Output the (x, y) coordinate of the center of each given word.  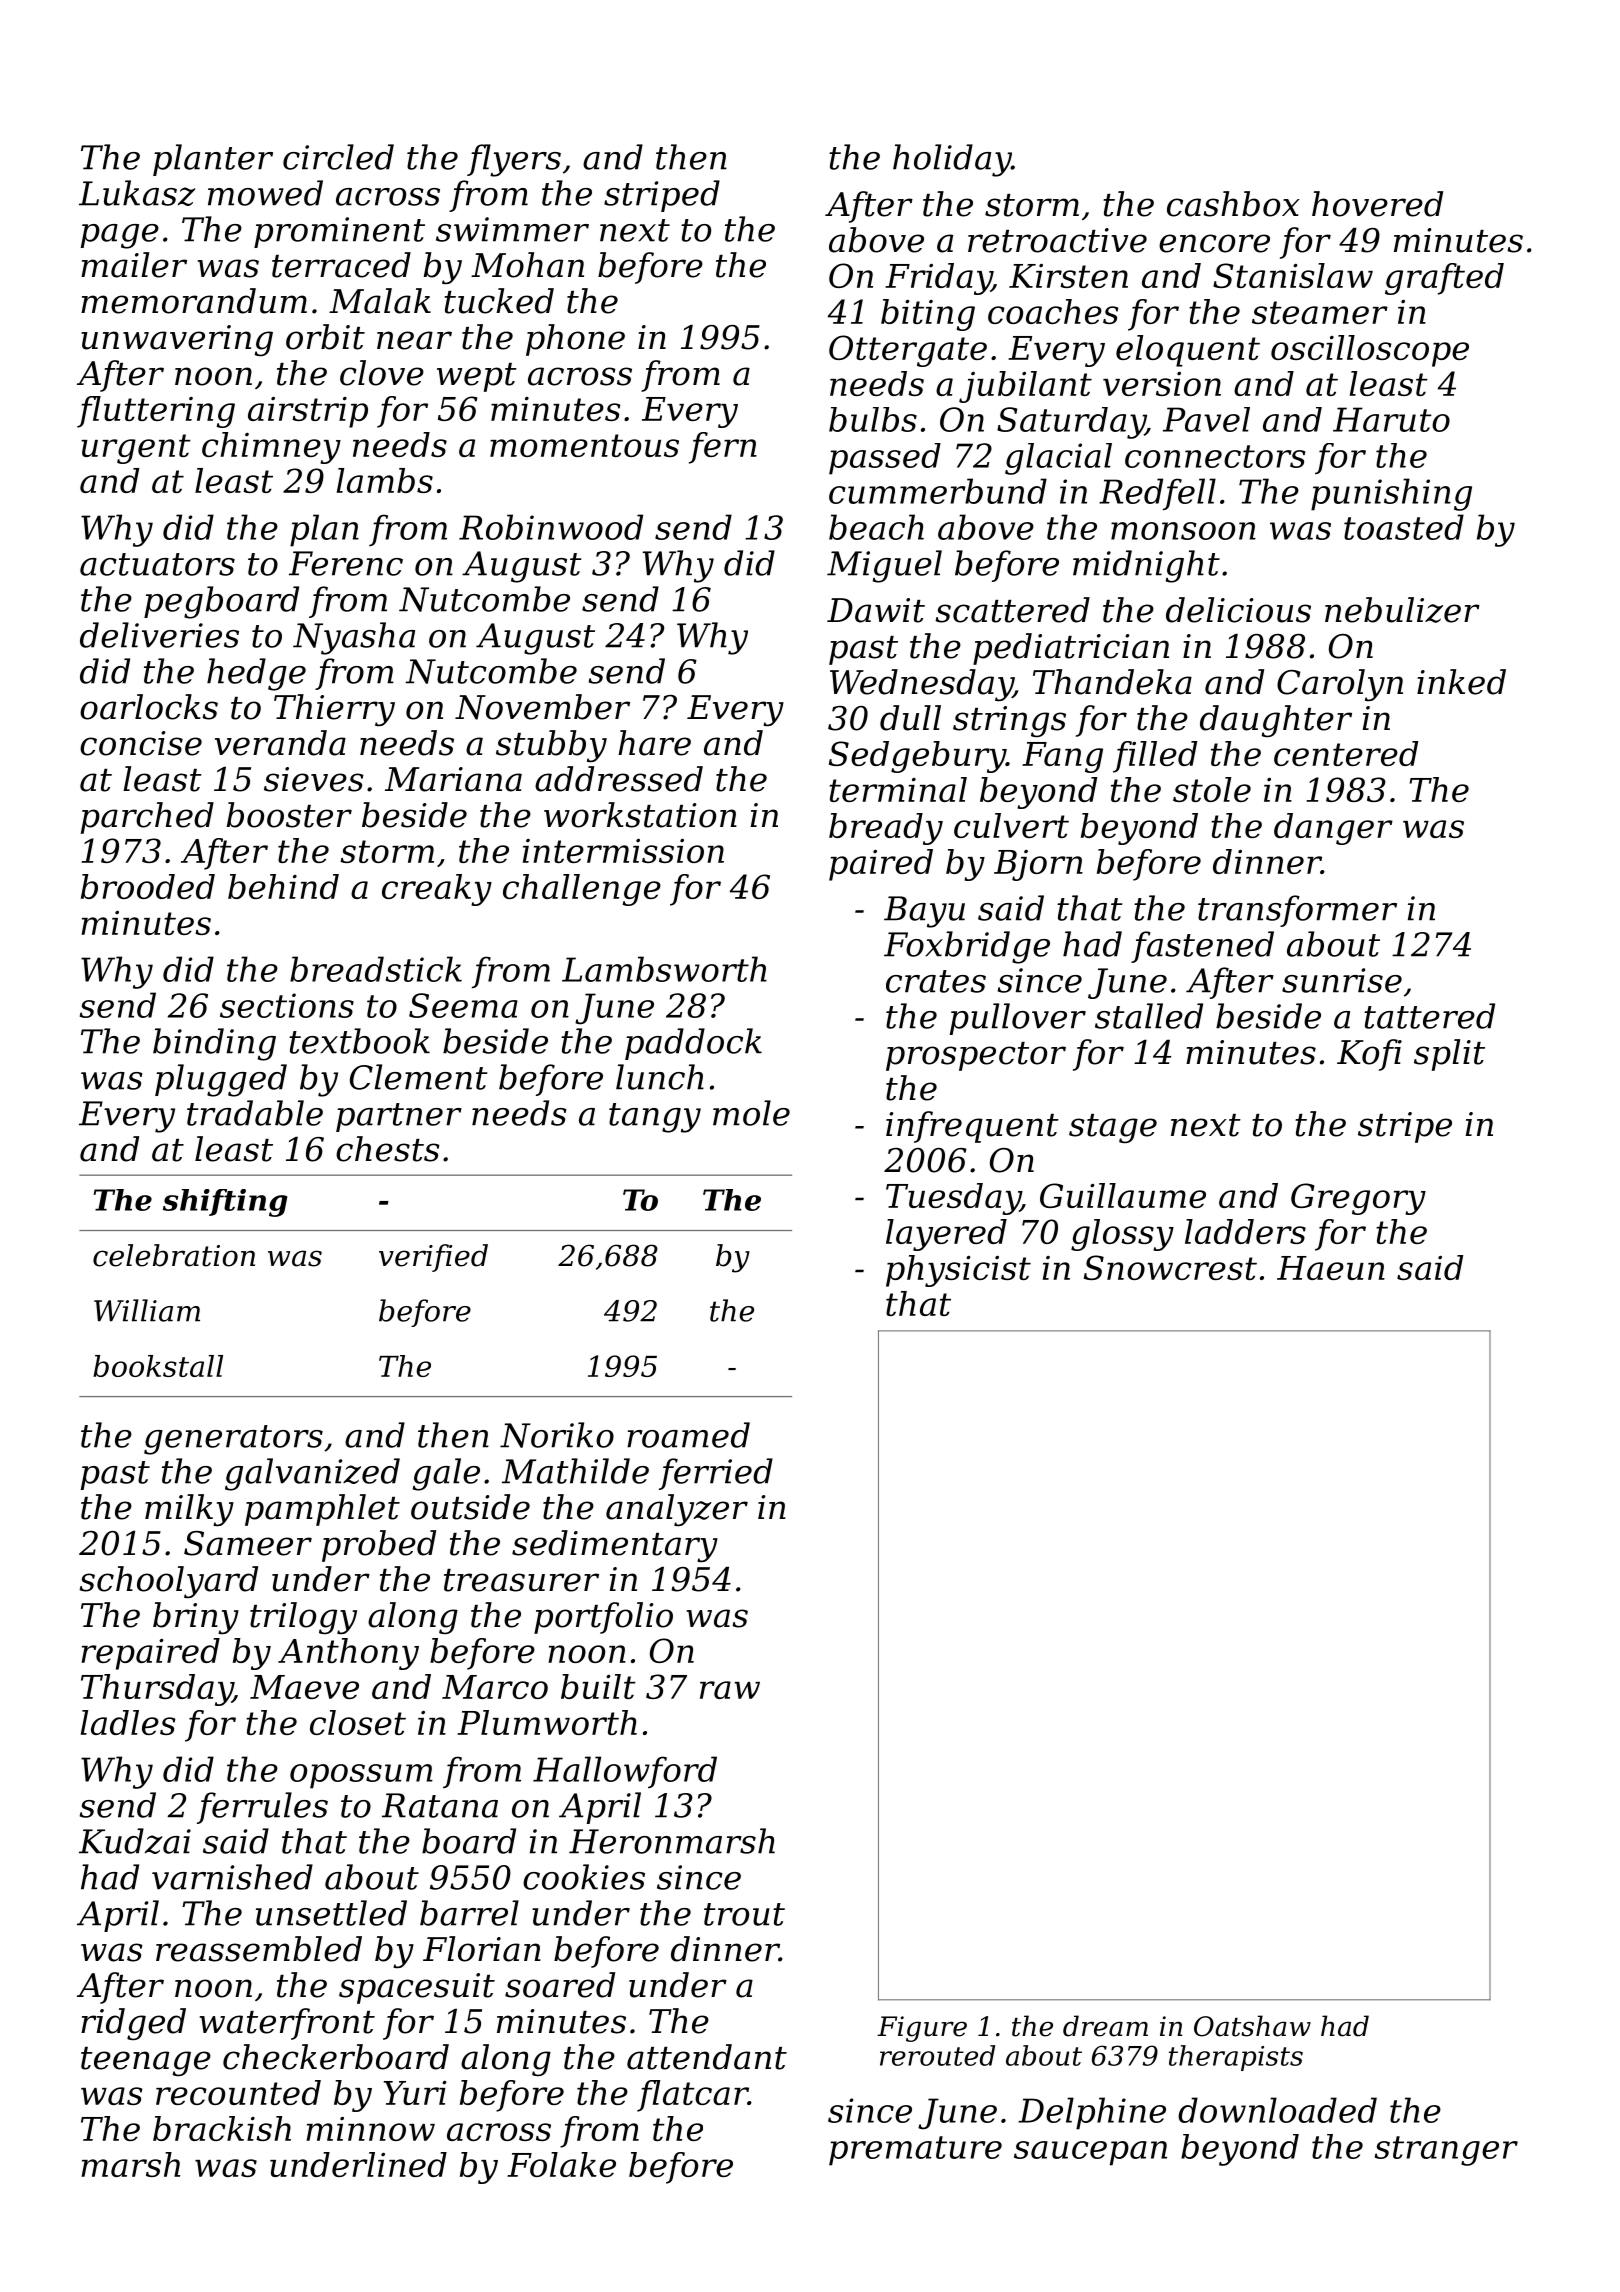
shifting (225, 1203)
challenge (582, 890)
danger (1333, 829)
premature (915, 2151)
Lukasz (137, 193)
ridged (133, 2024)
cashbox (1233, 204)
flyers (514, 160)
